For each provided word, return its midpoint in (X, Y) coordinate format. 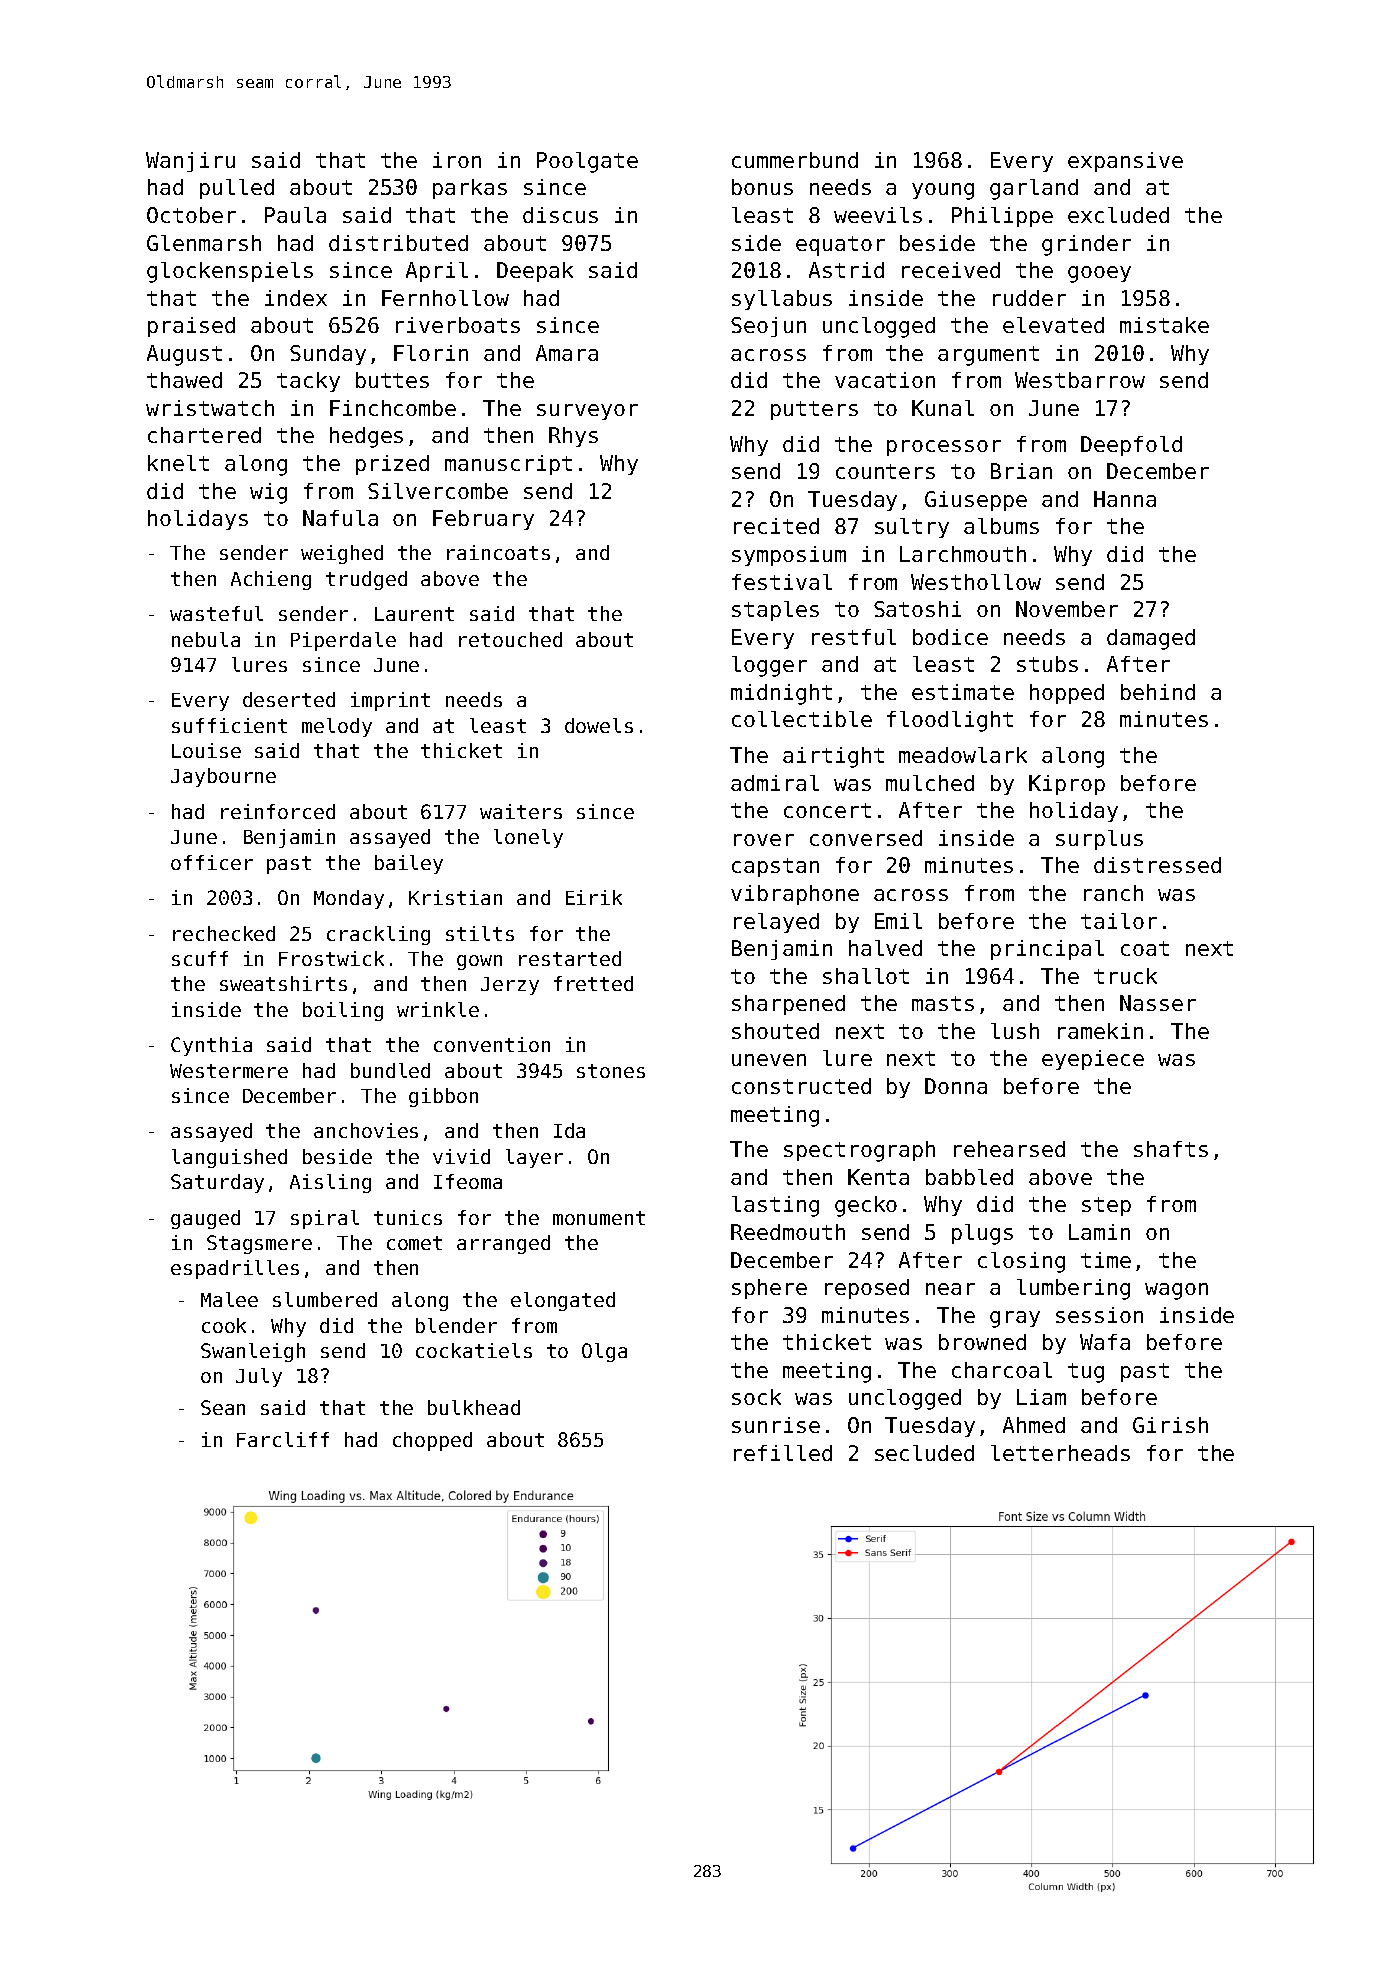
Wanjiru (190, 162)
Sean (223, 1407)
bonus (762, 187)
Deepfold (1131, 446)
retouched (510, 639)
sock (756, 1397)
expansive (1125, 162)
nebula (206, 639)
